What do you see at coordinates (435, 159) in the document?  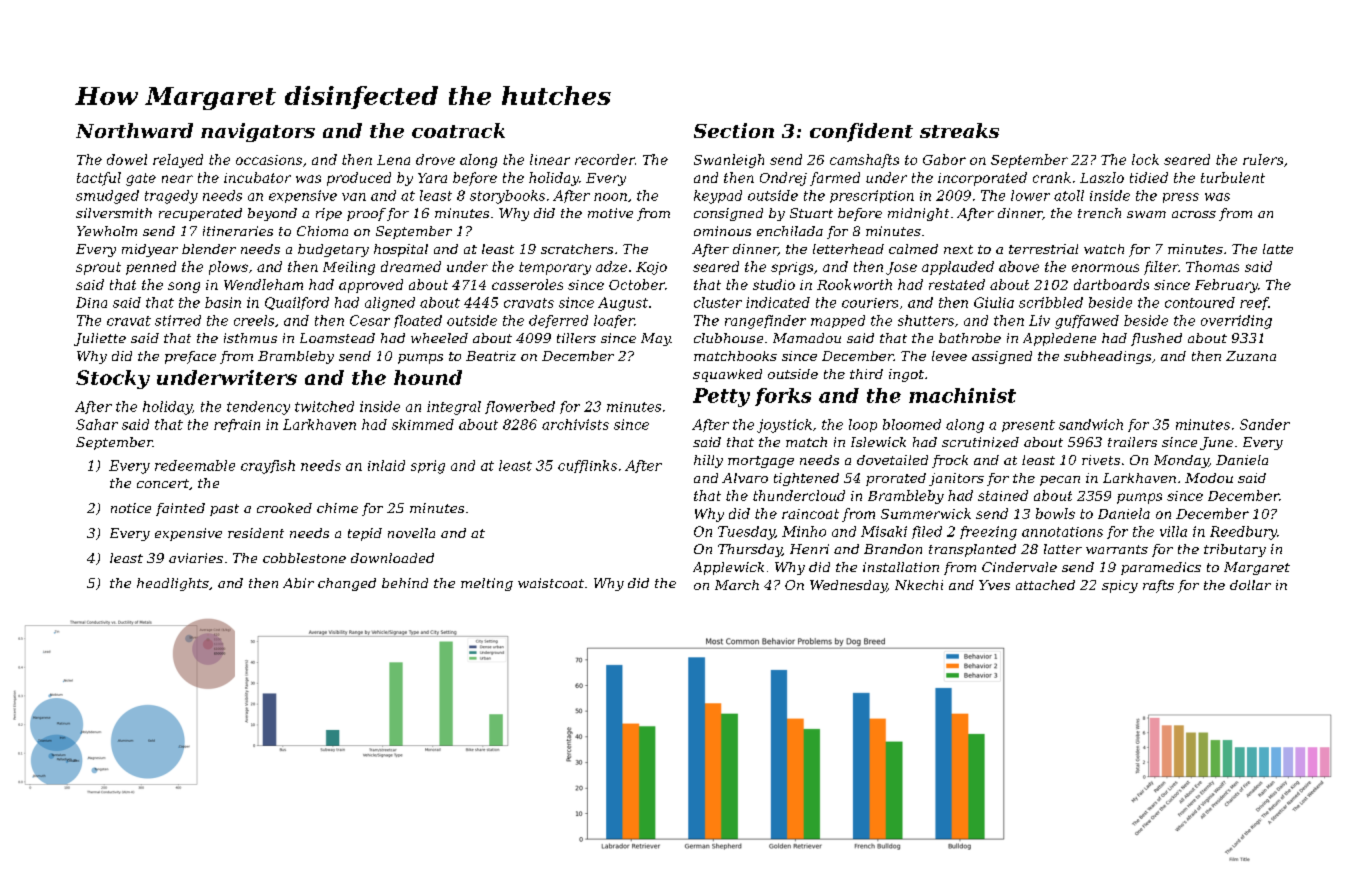 I see `drove` at bounding box center [435, 159].
